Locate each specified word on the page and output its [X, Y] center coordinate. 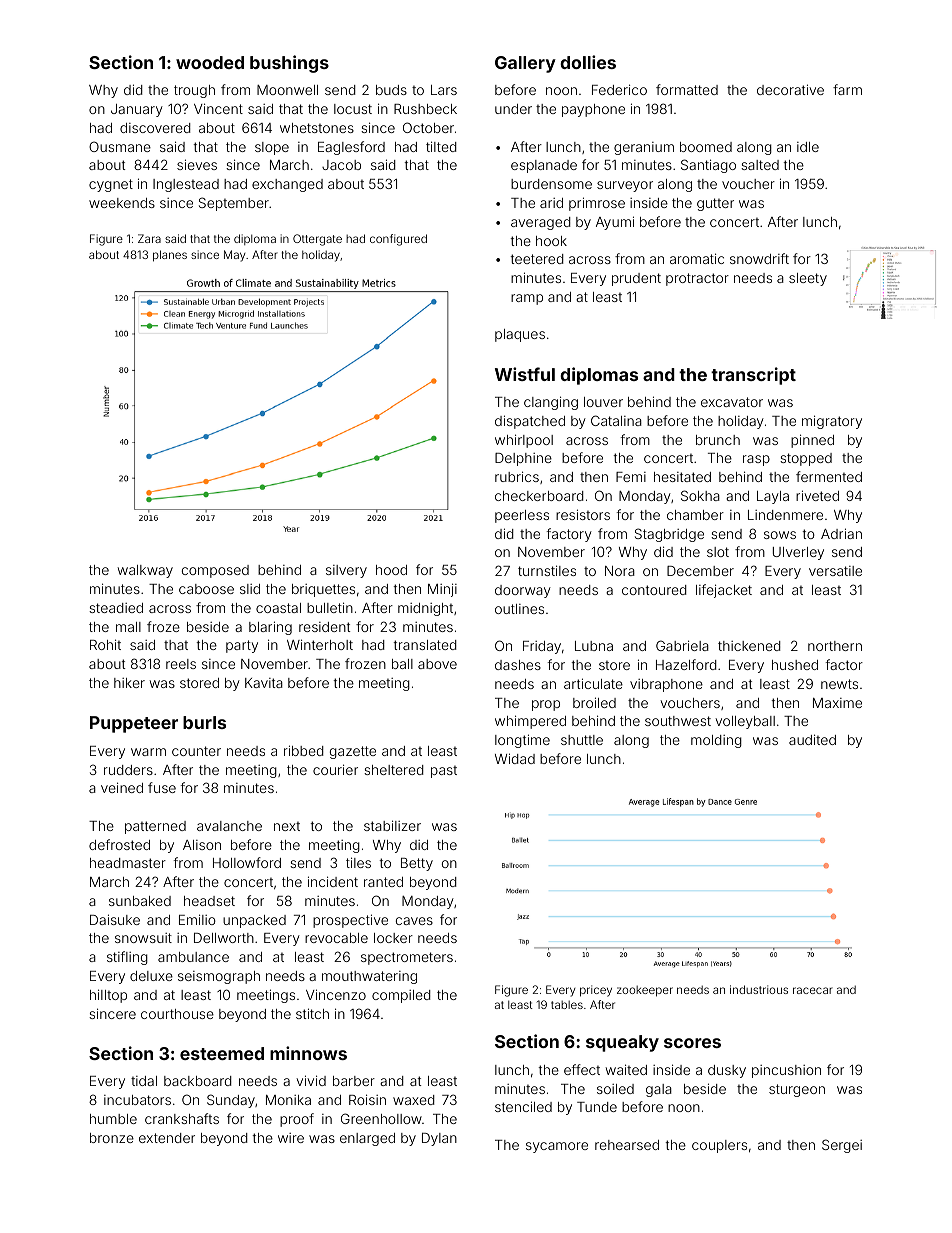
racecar [813, 990]
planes [170, 256]
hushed [795, 665]
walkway [145, 571]
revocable [336, 938]
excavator [732, 402]
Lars [444, 90]
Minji [442, 590]
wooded [210, 62]
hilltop [108, 996]
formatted [687, 89]
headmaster [128, 863]
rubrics [517, 476]
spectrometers [407, 958]
